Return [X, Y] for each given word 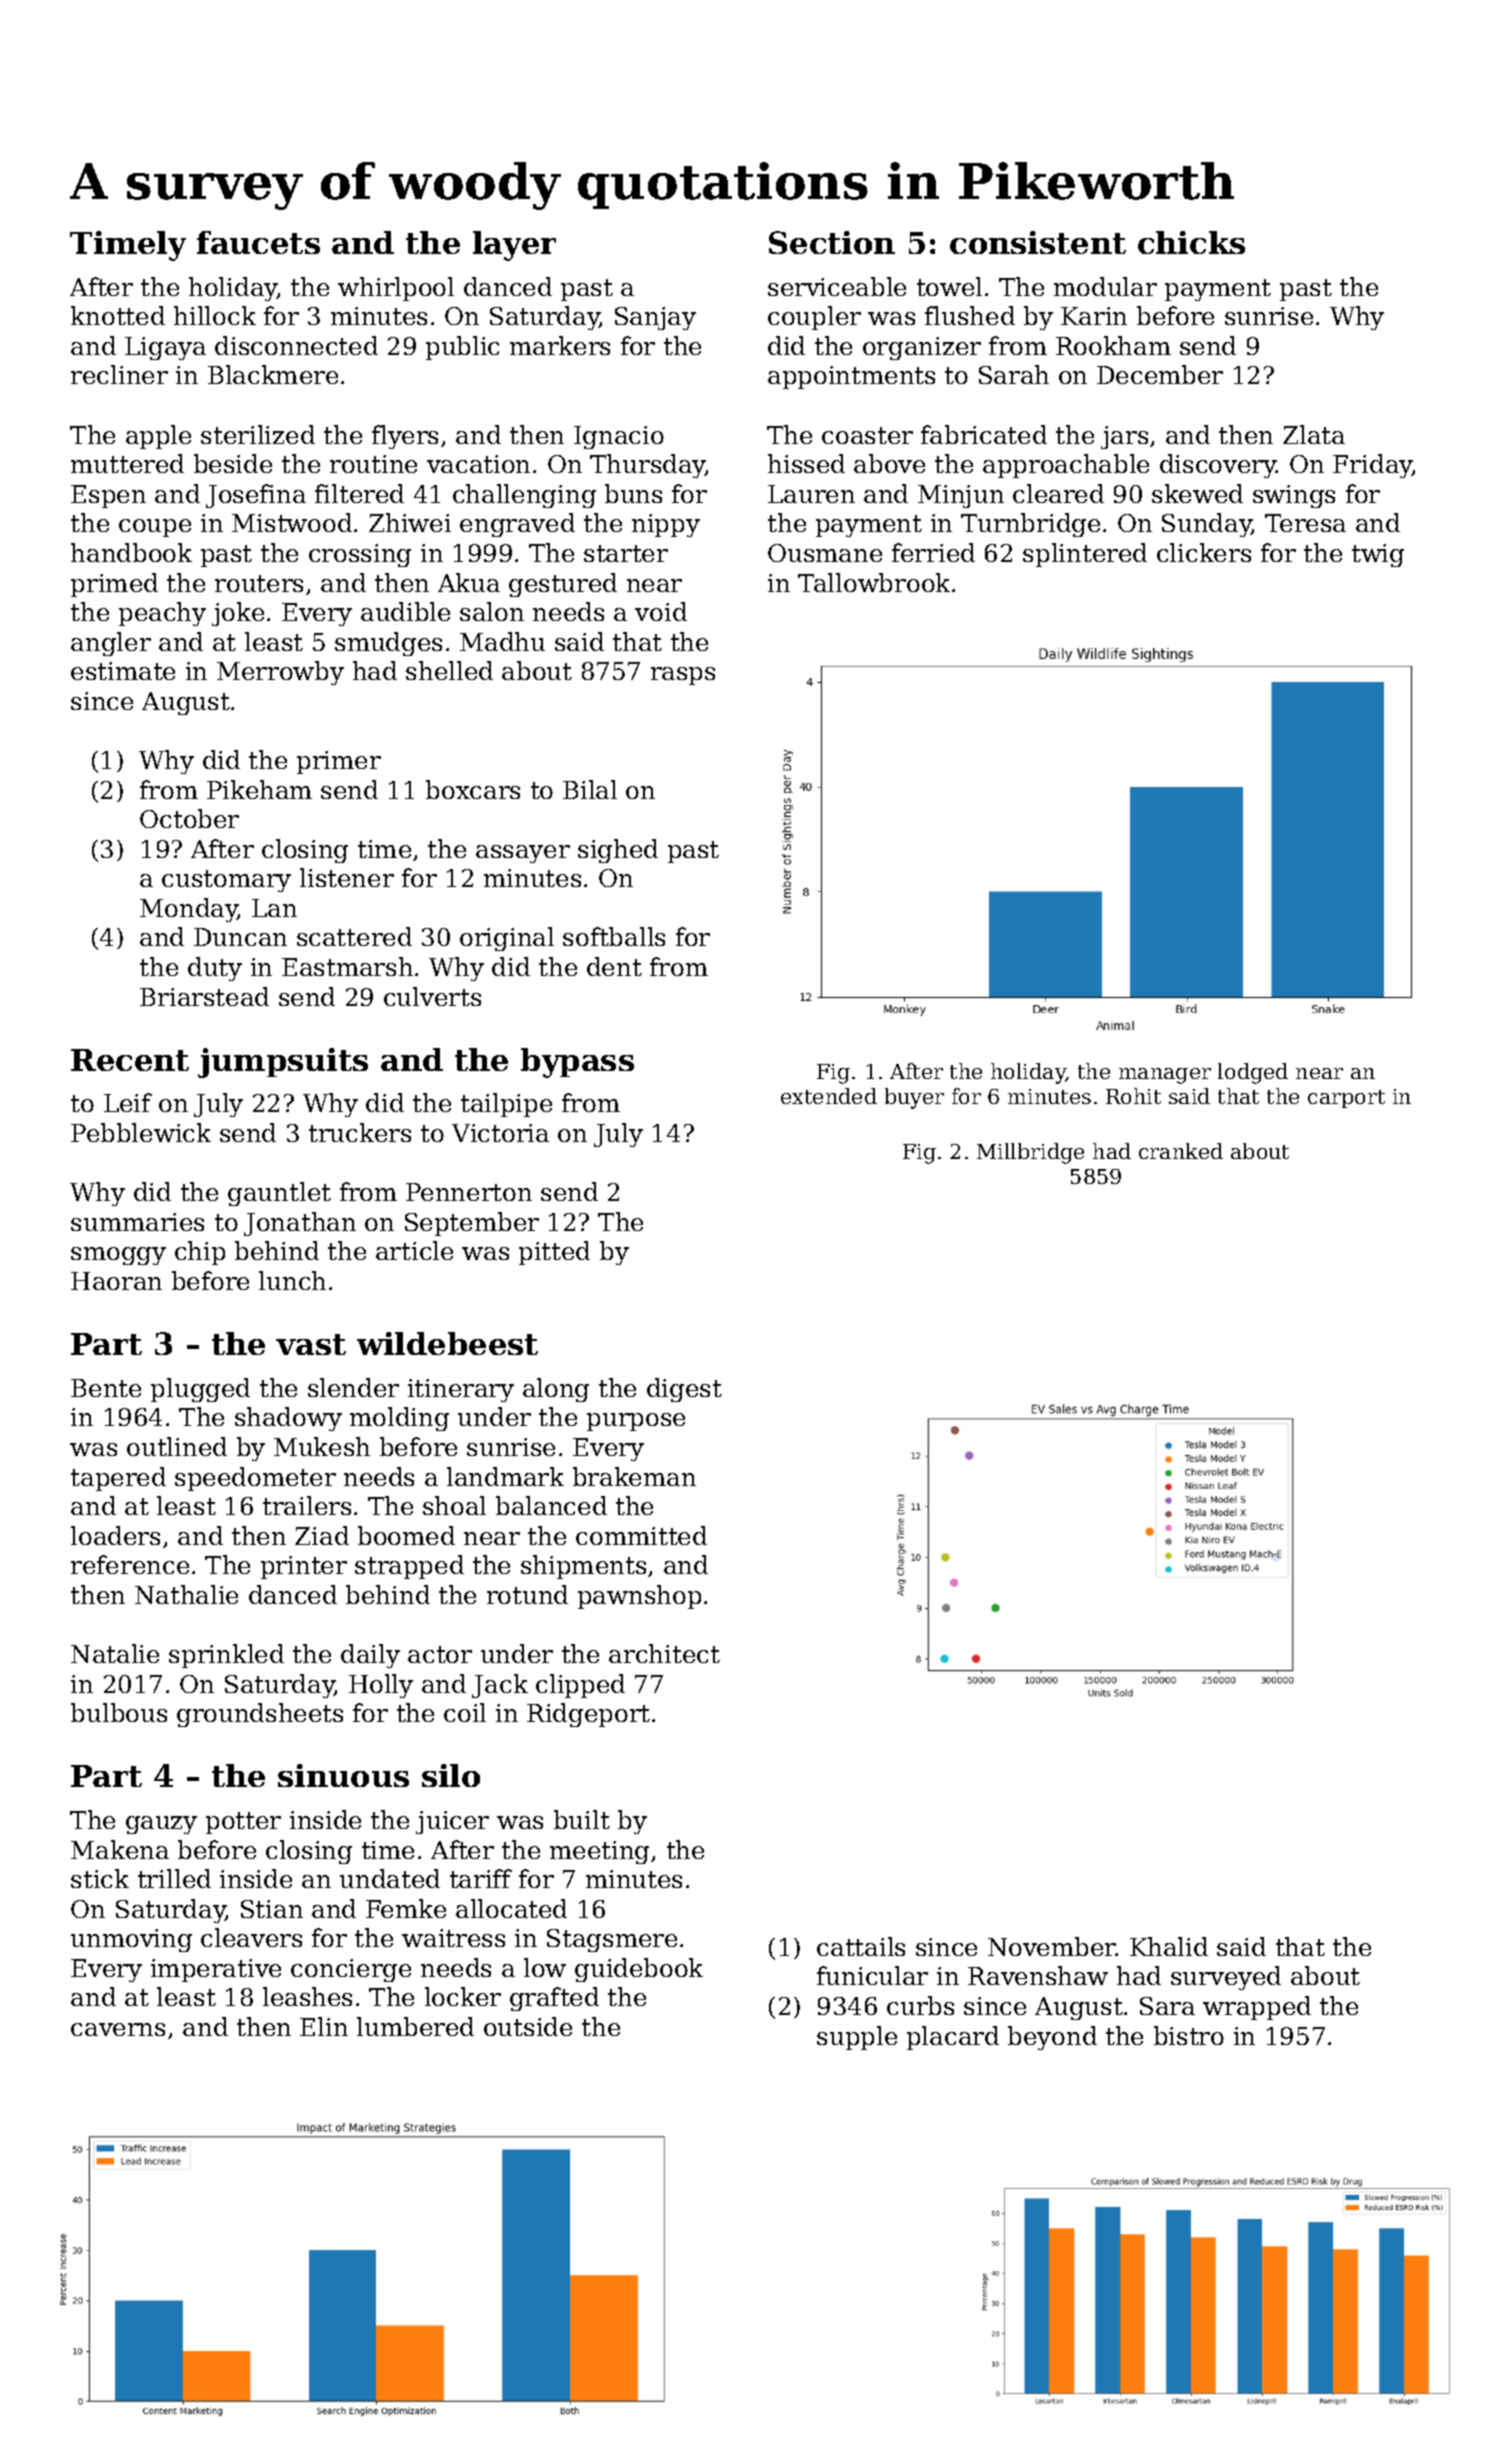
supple [857, 2038]
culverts [432, 996]
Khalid [1169, 1946]
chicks [1191, 242]
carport [1346, 1099]
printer [304, 1567]
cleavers [251, 1937]
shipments [583, 1567]
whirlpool [396, 289]
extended [829, 1096]
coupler [814, 318]
